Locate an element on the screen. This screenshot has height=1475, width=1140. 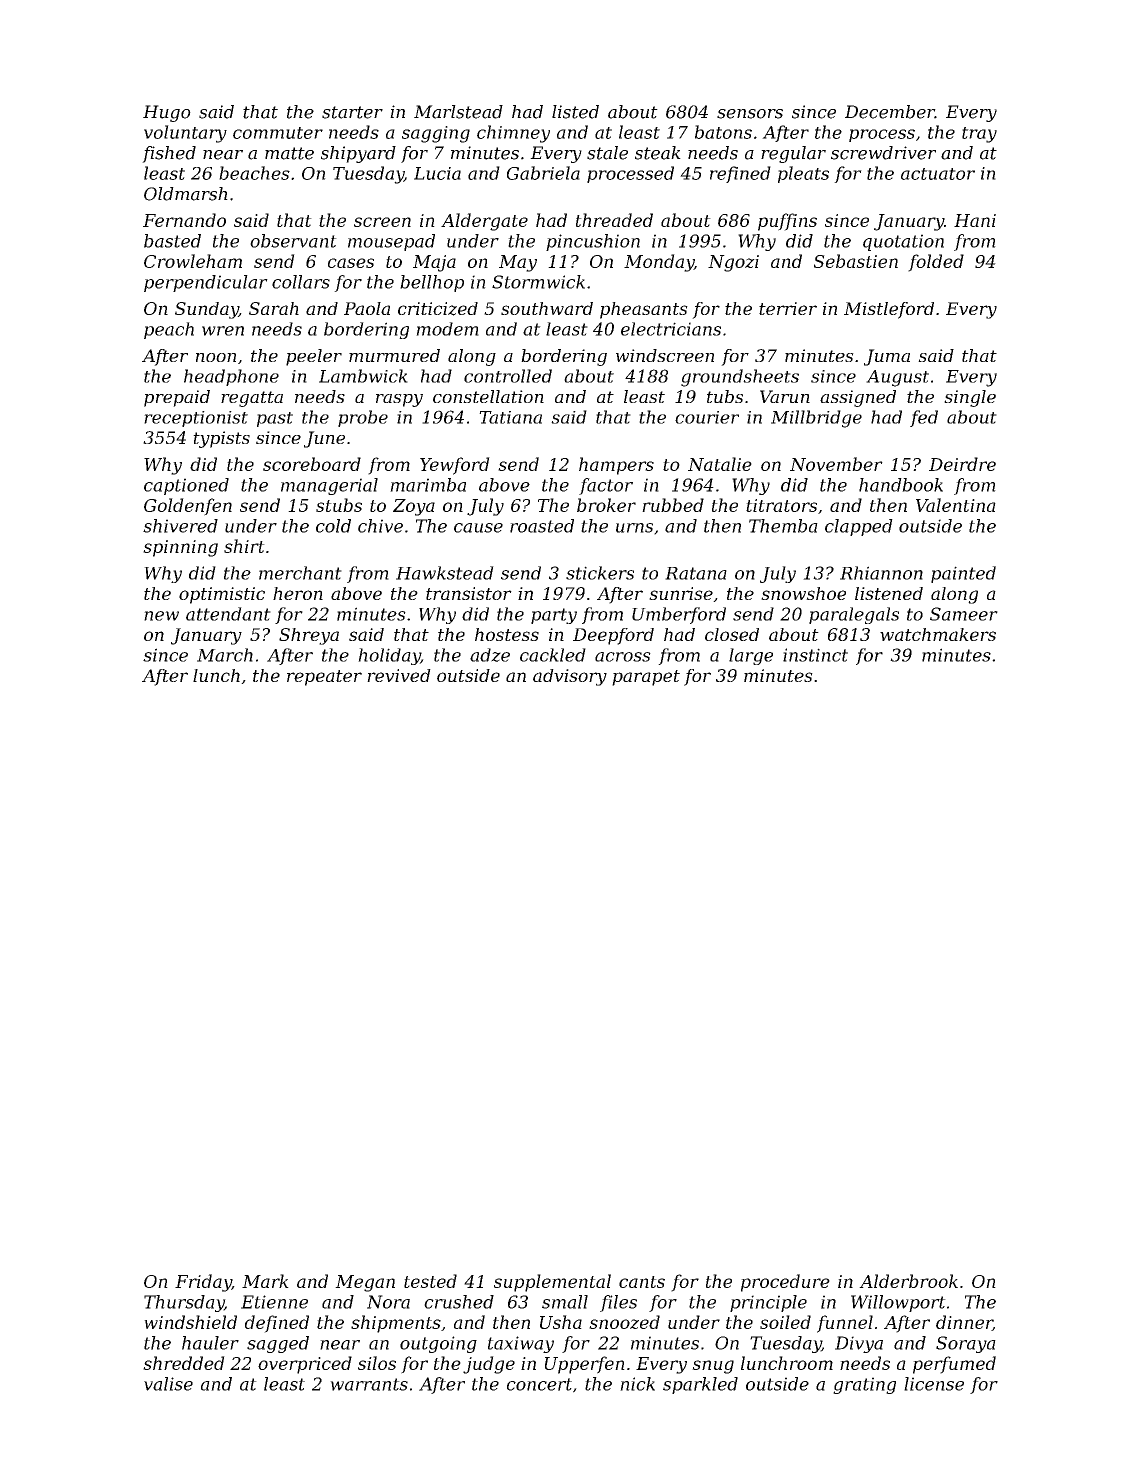
Deirdre is located at coordinates (962, 464).
